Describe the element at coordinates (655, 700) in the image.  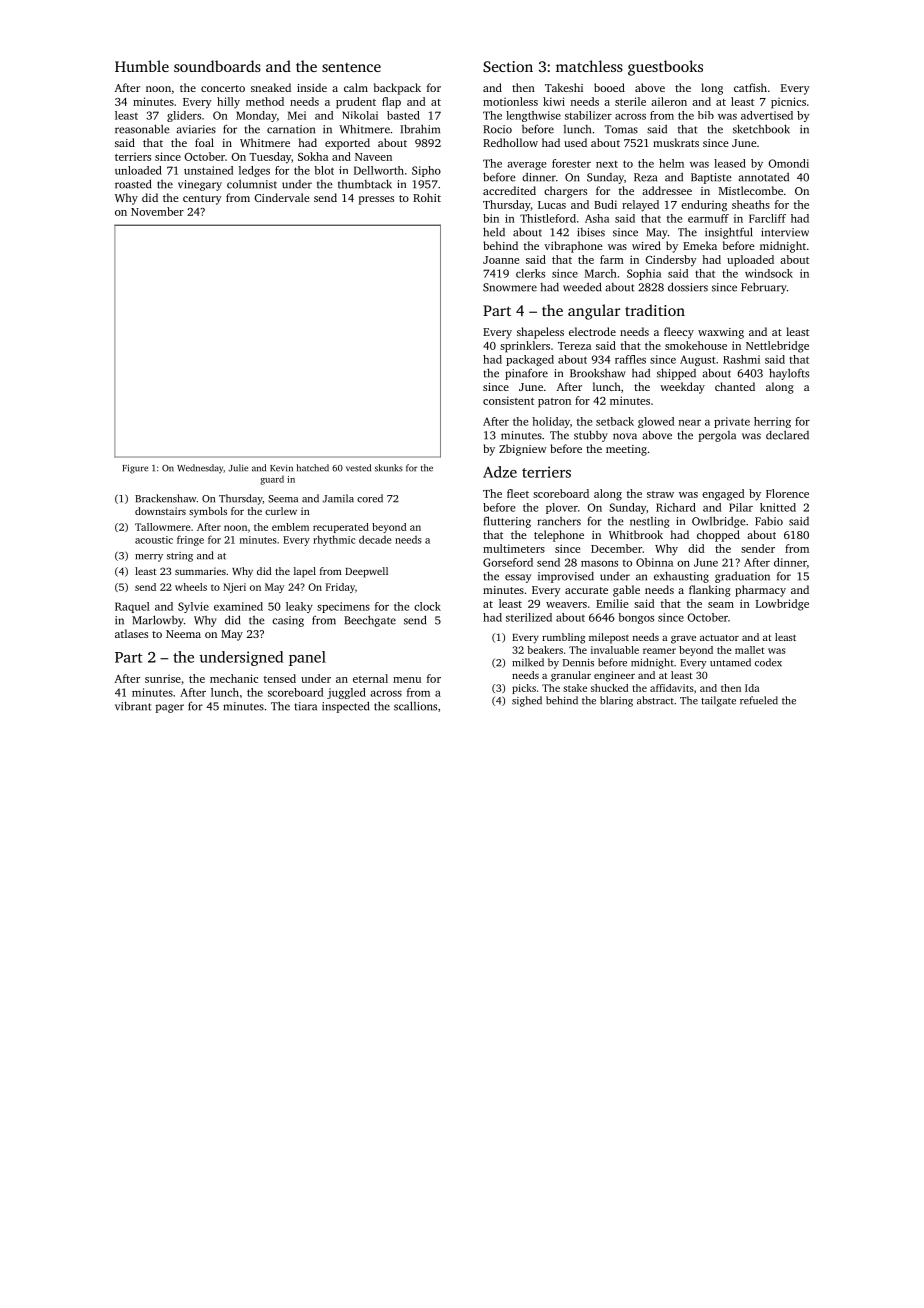
I see `abstract` at that location.
